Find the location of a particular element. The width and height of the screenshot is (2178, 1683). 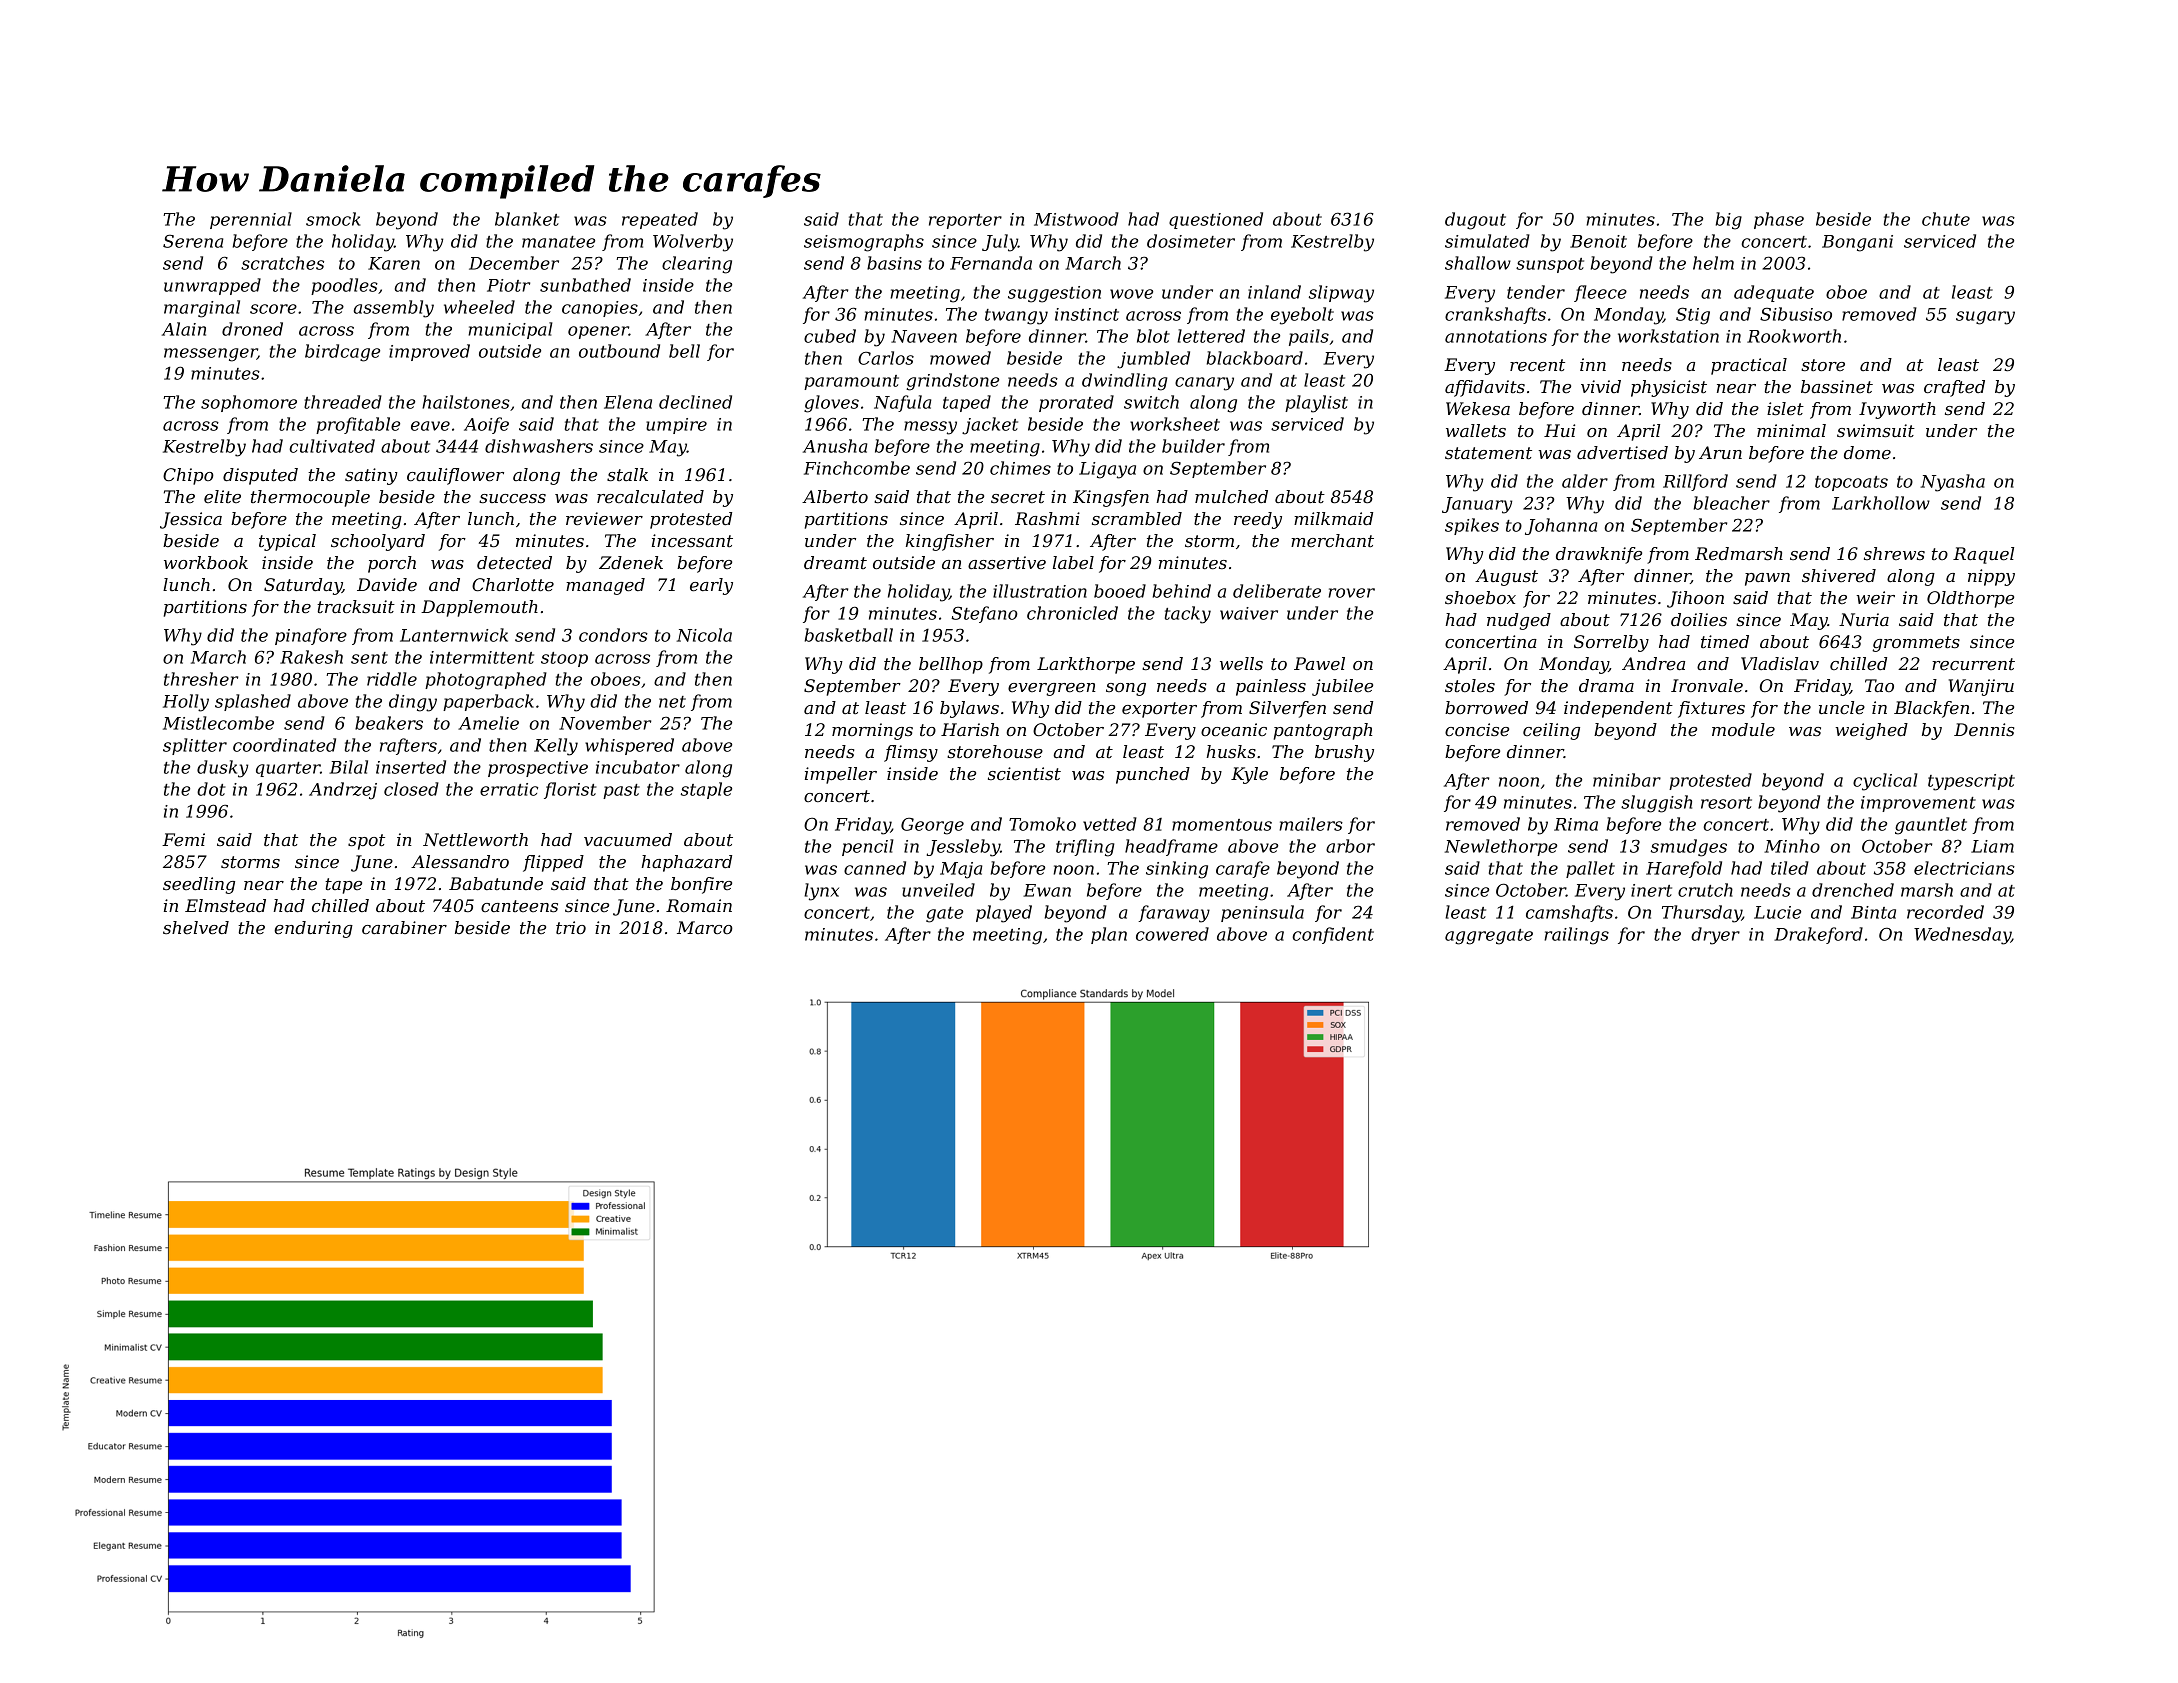

independent is located at coordinates (1618, 709).
